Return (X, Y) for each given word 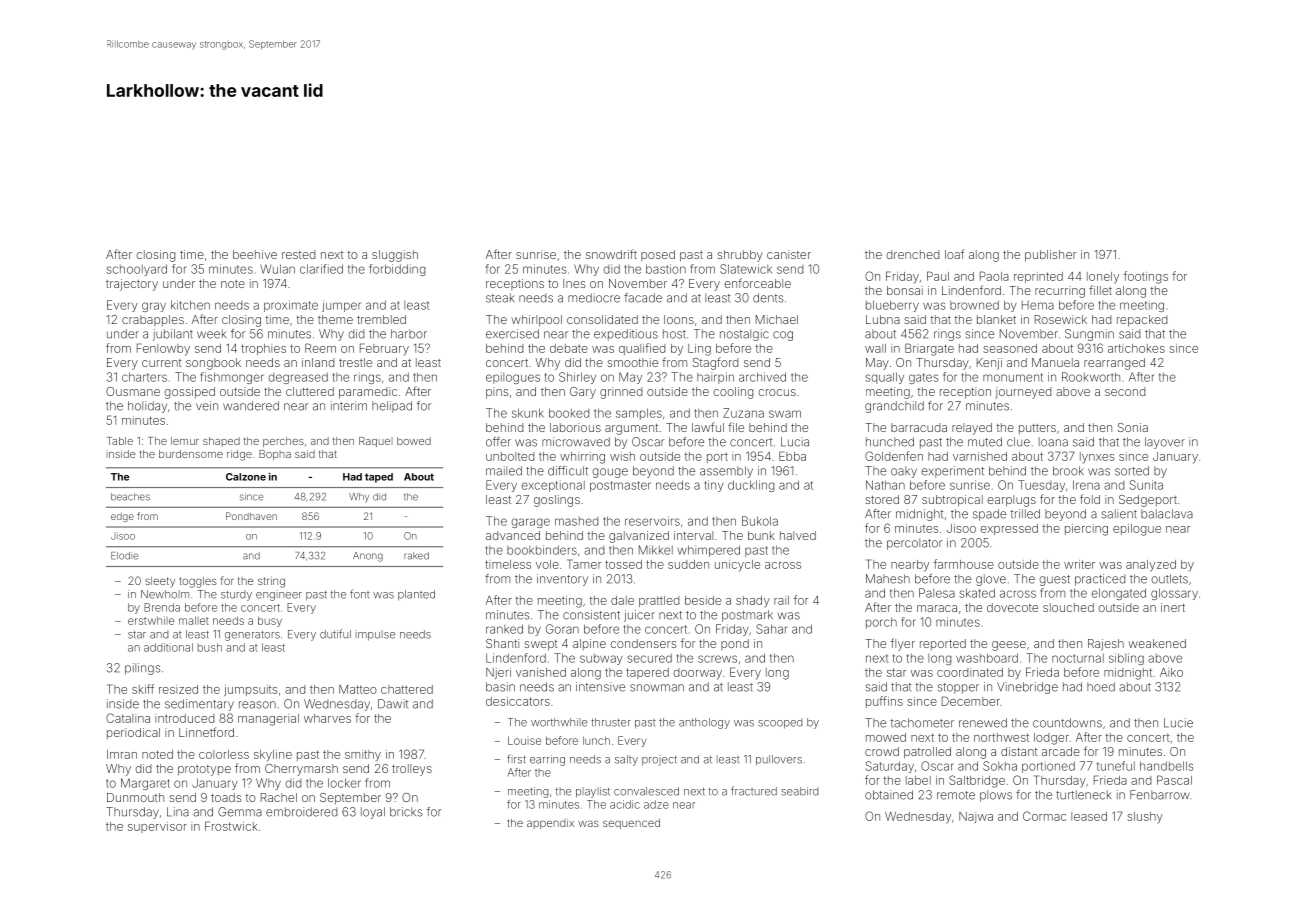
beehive (255, 254)
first (516, 759)
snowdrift (611, 254)
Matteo (358, 689)
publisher (1050, 256)
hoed (1101, 687)
